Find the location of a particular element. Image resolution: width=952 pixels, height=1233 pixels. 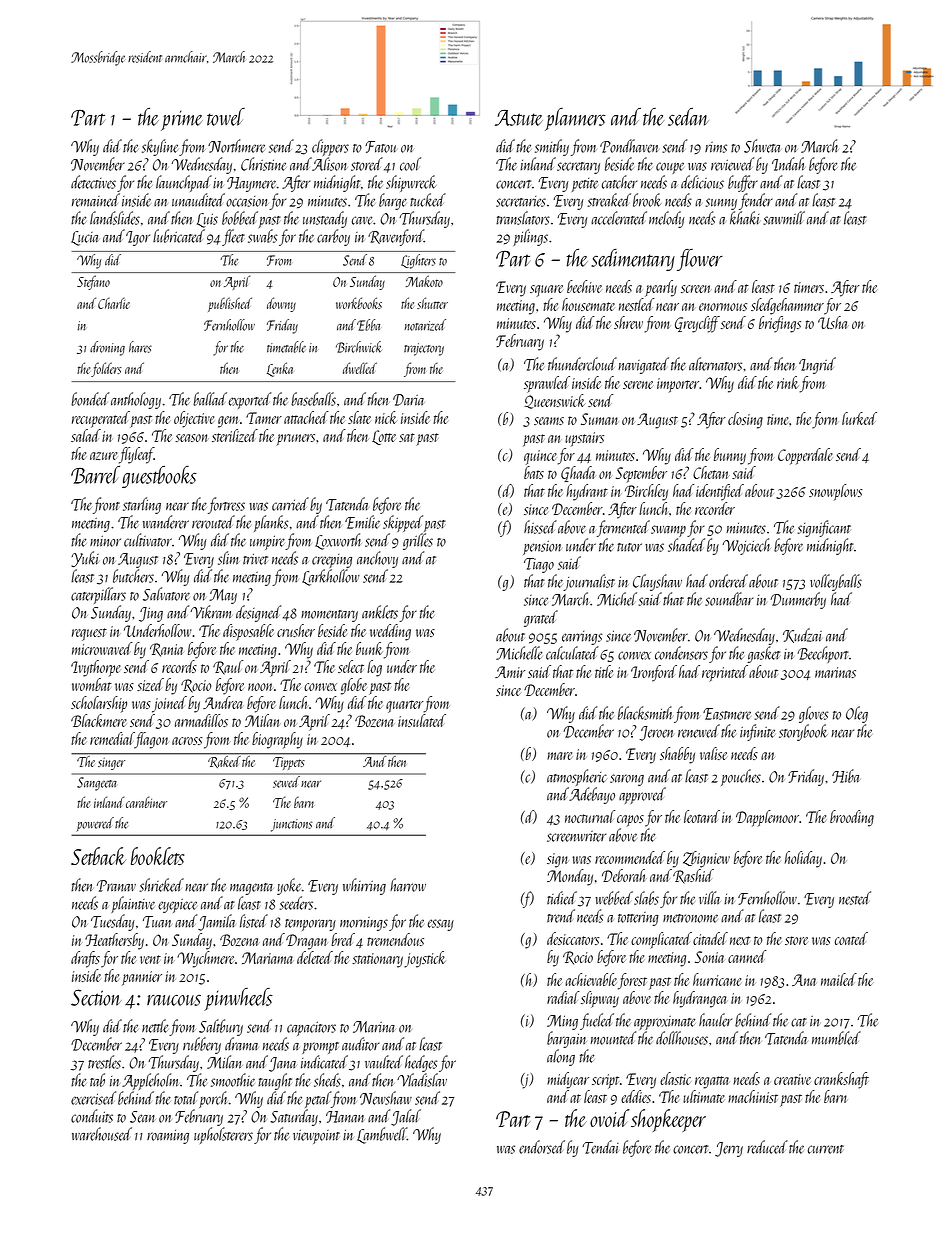

Greycliff is located at coordinates (697, 324).
